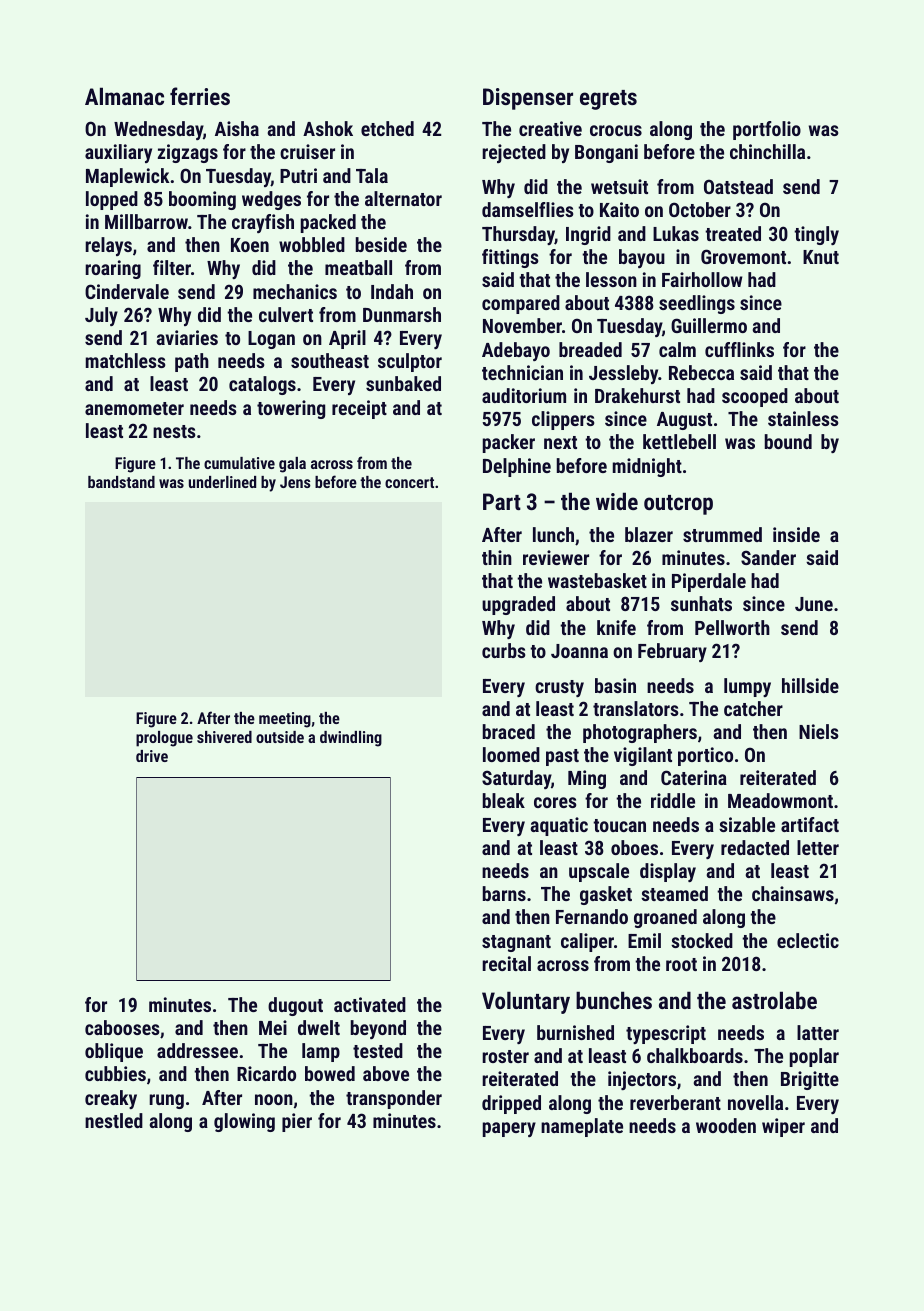 Image resolution: width=924 pixels, height=1311 pixels. What do you see at coordinates (642, 258) in the screenshot?
I see `bayou` at bounding box center [642, 258].
